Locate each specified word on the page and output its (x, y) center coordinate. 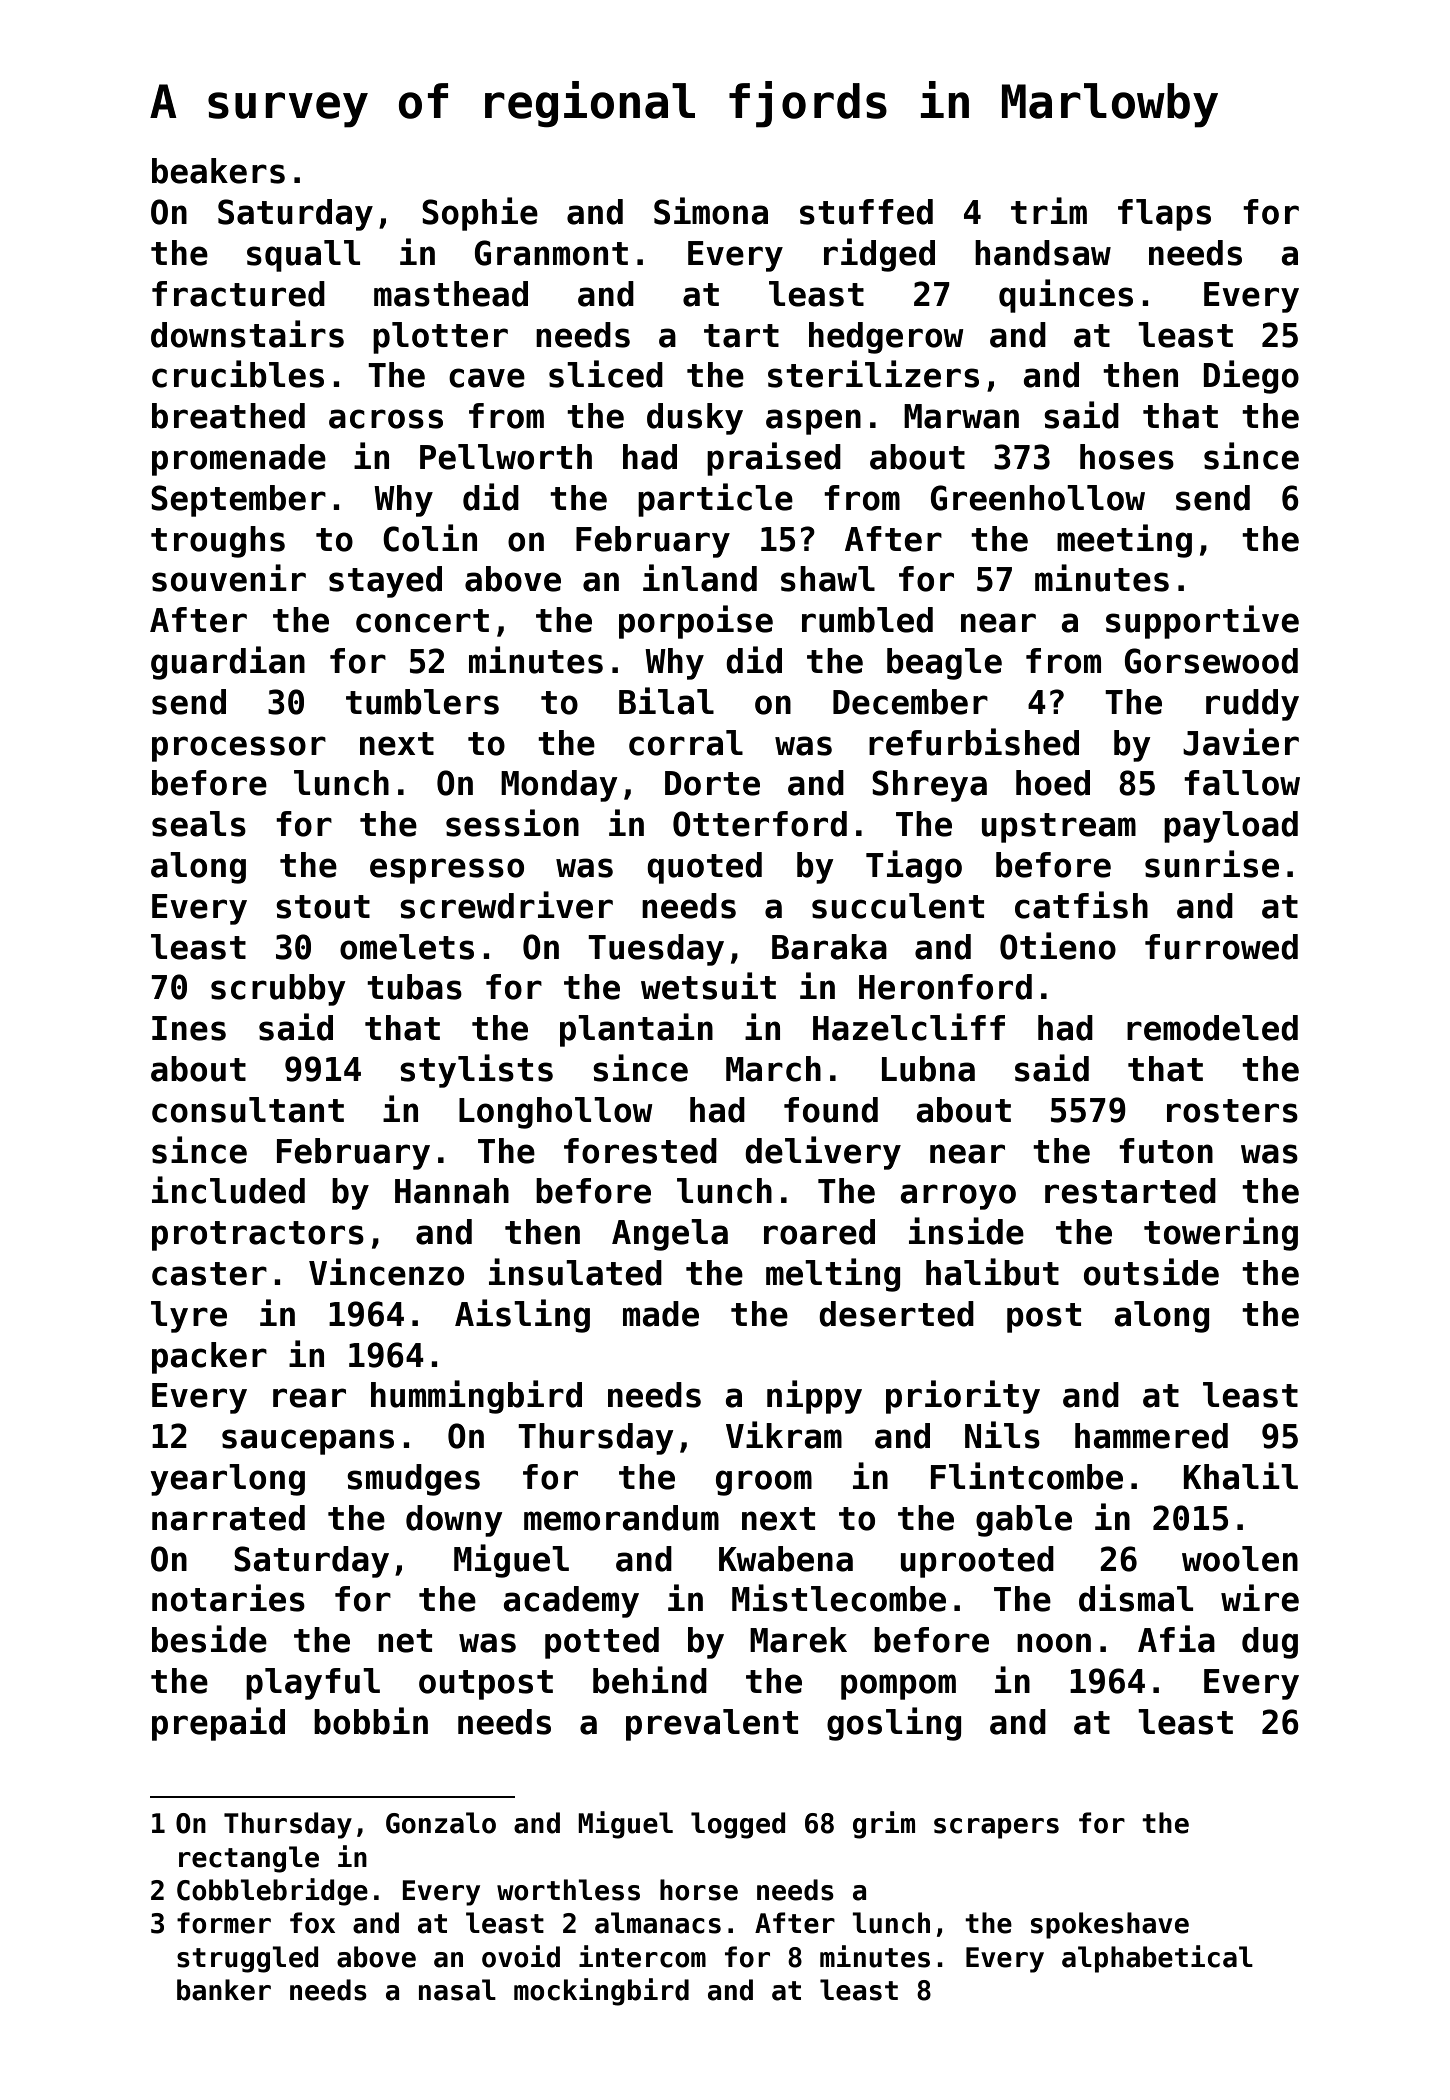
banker (224, 1990)
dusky (695, 419)
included (228, 1190)
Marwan (961, 416)
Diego (1251, 377)
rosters (1232, 1111)
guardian (228, 663)
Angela (670, 1235)
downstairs (247, 334)
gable (1024, 1521)
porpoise (696, 622)
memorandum (621, 1518)
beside (209, 1639)
